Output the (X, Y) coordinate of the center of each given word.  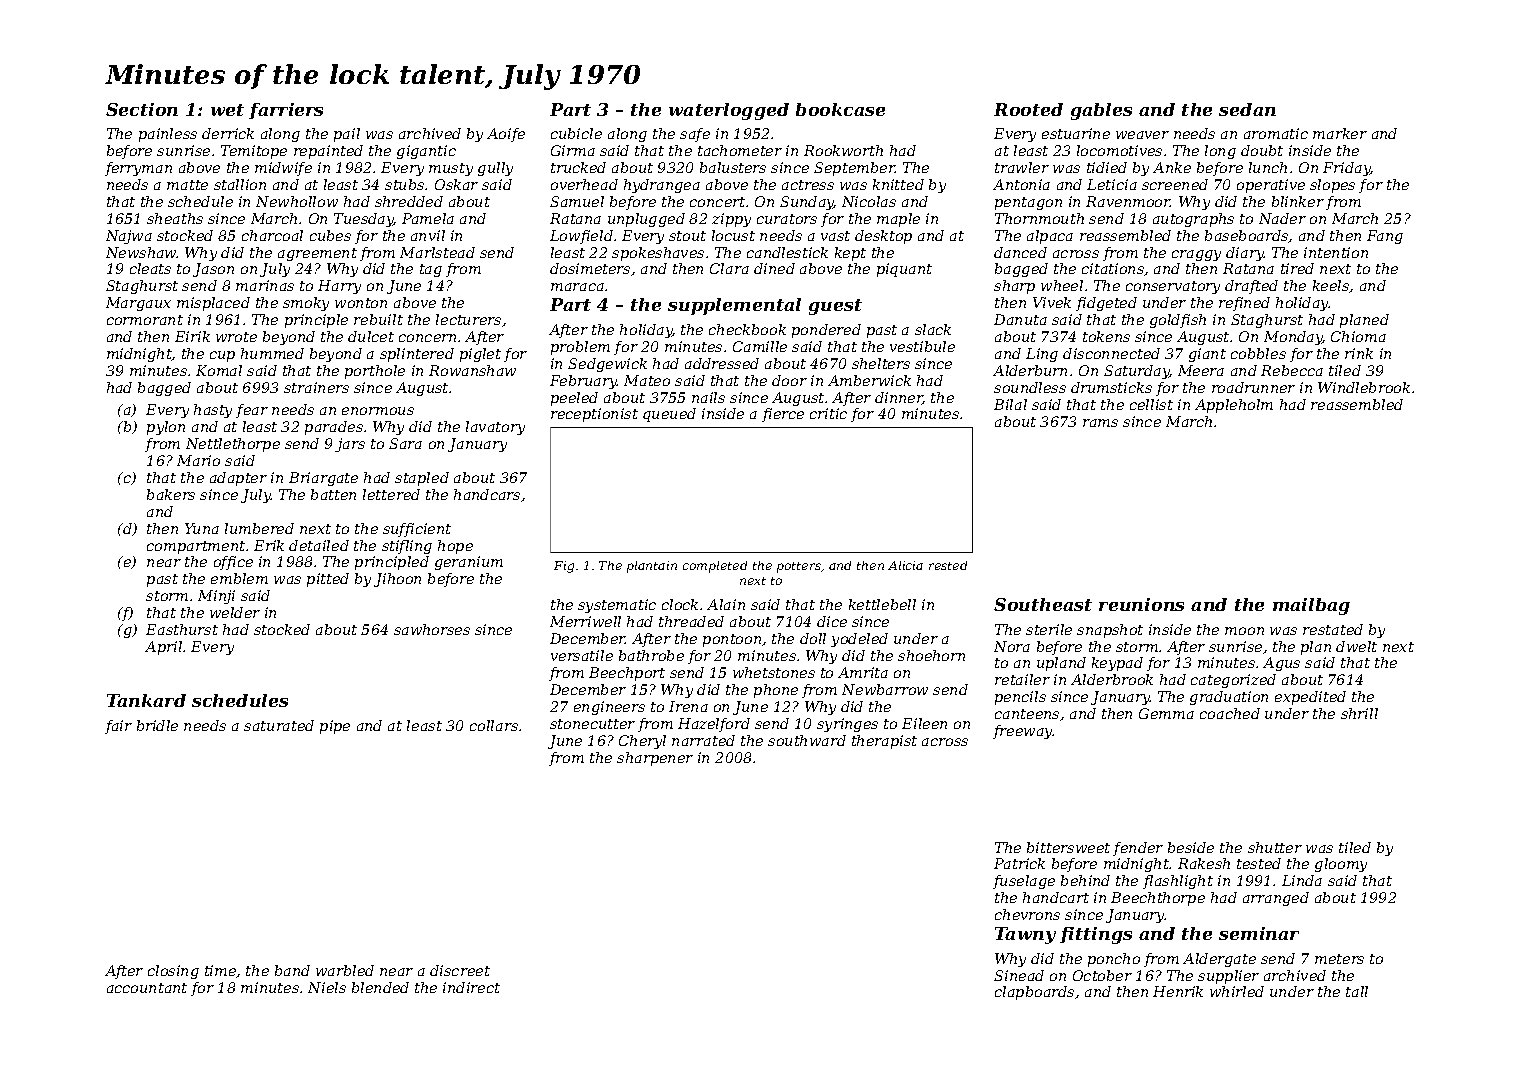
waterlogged (729, 111)
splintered (417, 355)
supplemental (734, 306)
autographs (1193, 220)
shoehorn (931, 655)
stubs (404, 184)
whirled (1237, 991)
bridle (157, 725)
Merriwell (585, 621)
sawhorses (432, 629)
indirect (471, 987)
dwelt (1356, 646)
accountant (147, 988)
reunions (1141, 604)
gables (1101, 111)
